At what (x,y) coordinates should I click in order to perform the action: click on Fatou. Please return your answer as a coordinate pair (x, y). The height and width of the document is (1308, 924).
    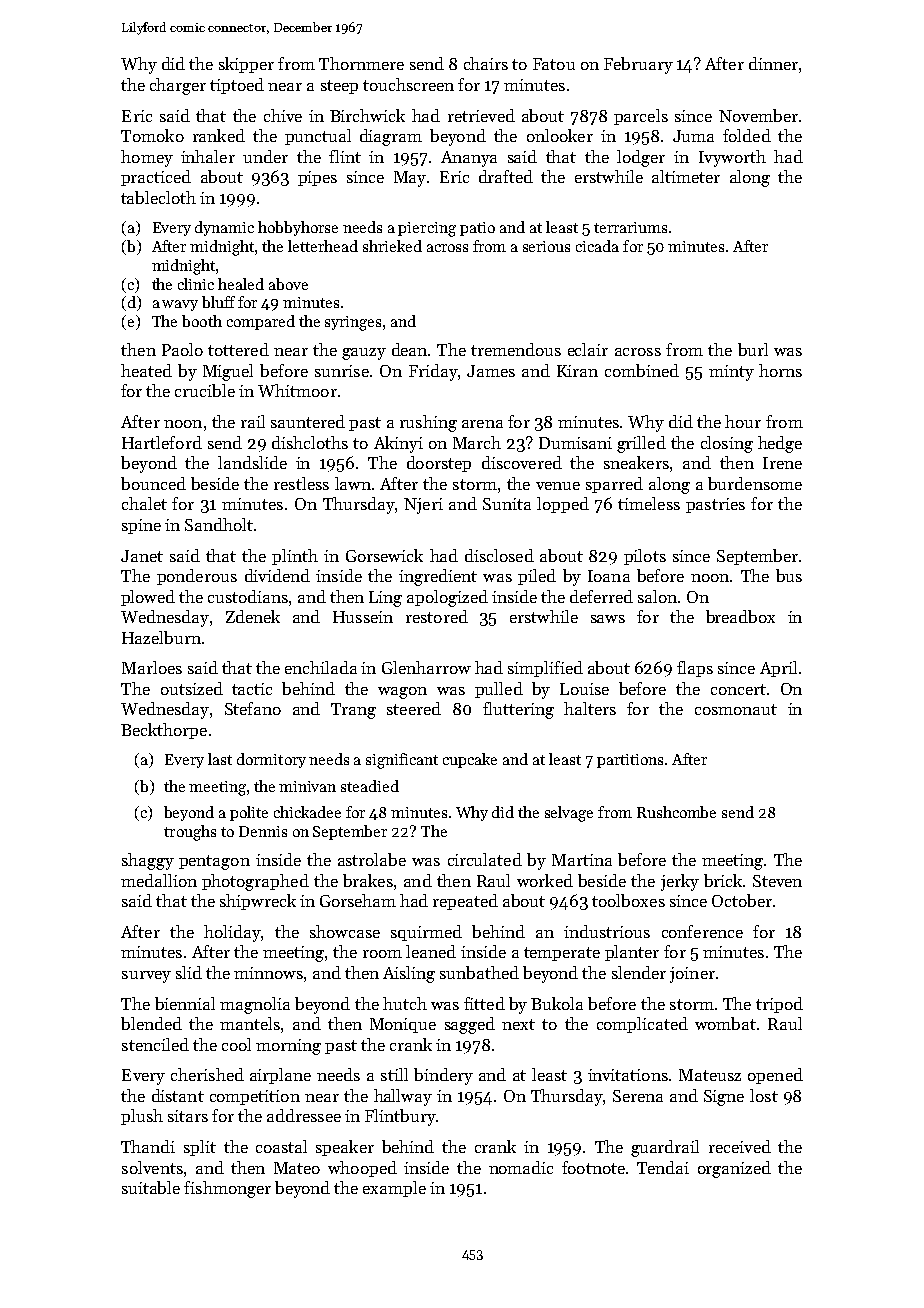
    Looking at the image, I should click on (554, 64).
